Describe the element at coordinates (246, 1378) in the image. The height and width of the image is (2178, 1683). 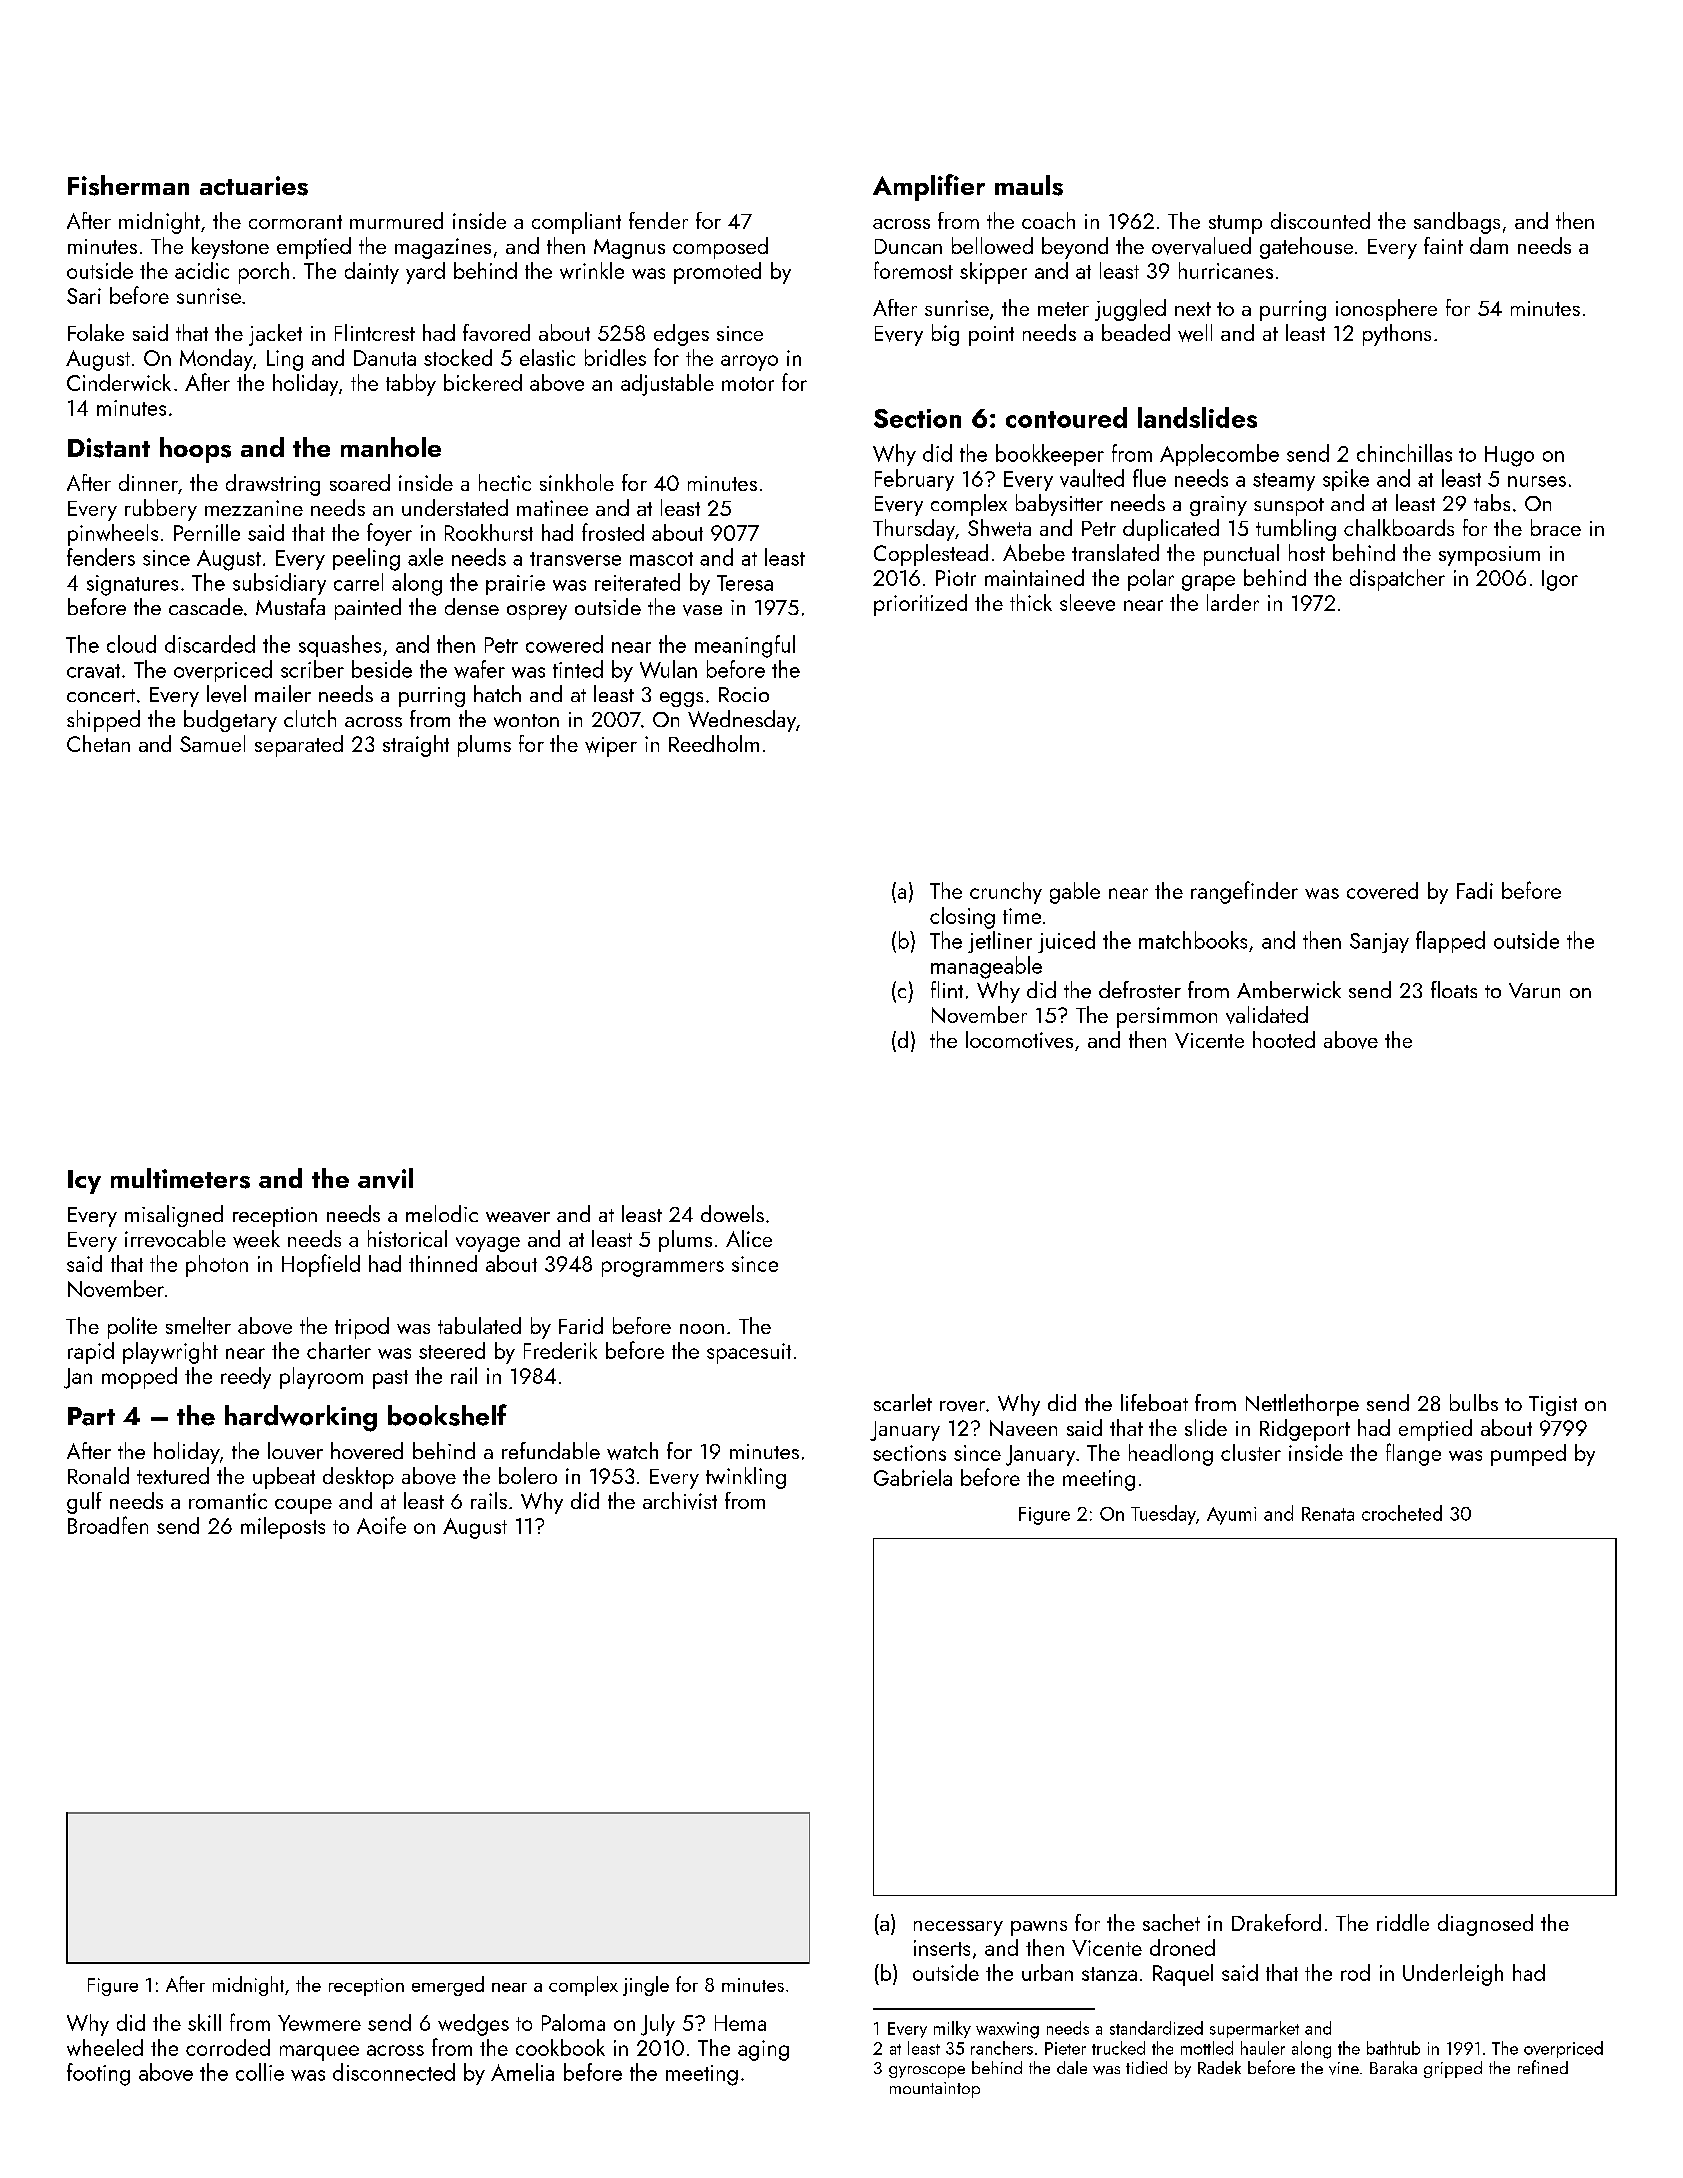
I see `reedy` at that location.
